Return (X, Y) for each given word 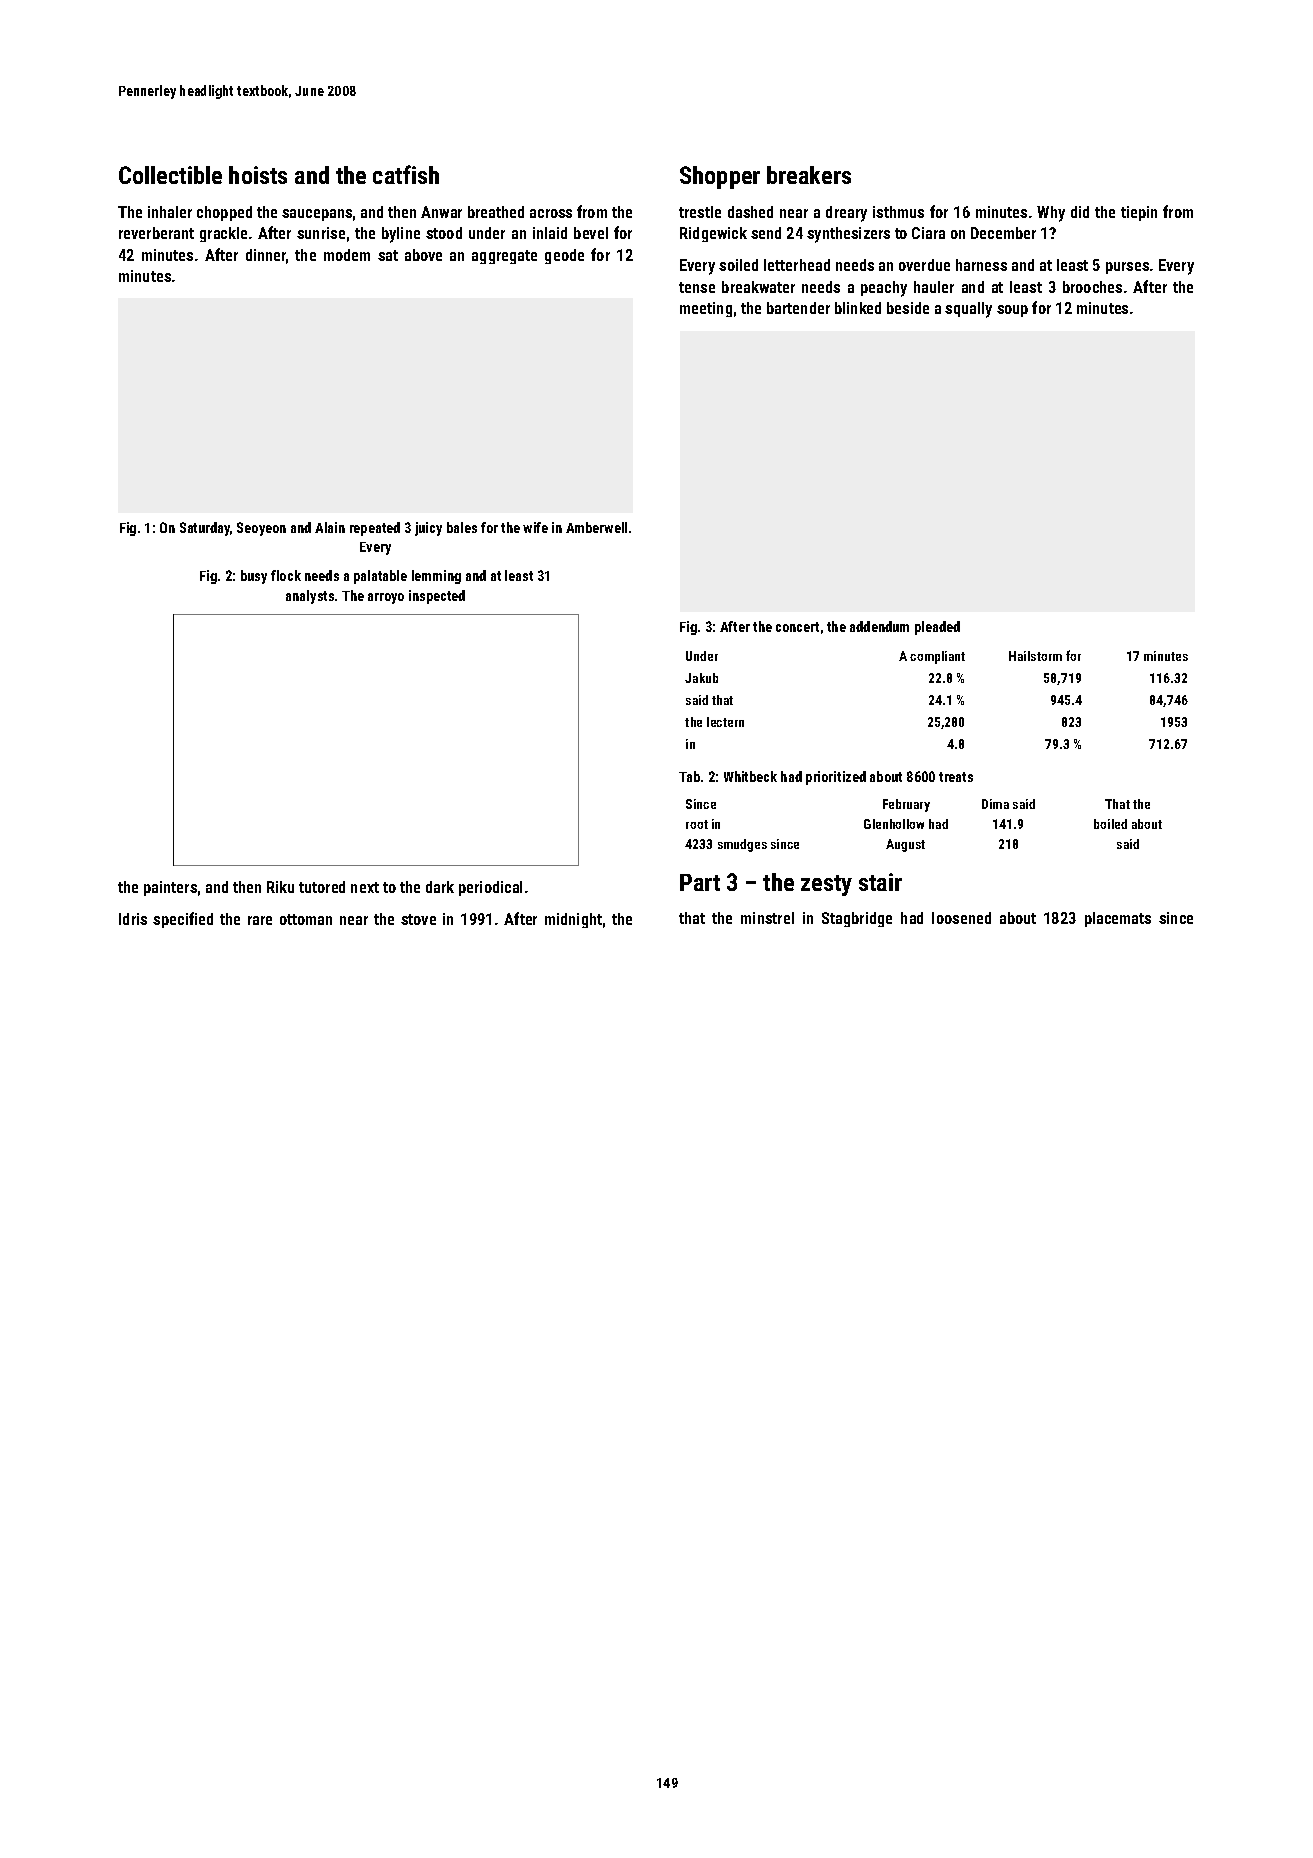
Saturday (205, 529)
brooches (1092, 287)
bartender (798, 308)
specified (183, 920)
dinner (266, 255)
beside (908, 308)
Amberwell (596, 527)
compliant (937, 657)
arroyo (386, 598)
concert (797, 627)
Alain (330, 527)
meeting (706, 309)
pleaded (937, 628)
